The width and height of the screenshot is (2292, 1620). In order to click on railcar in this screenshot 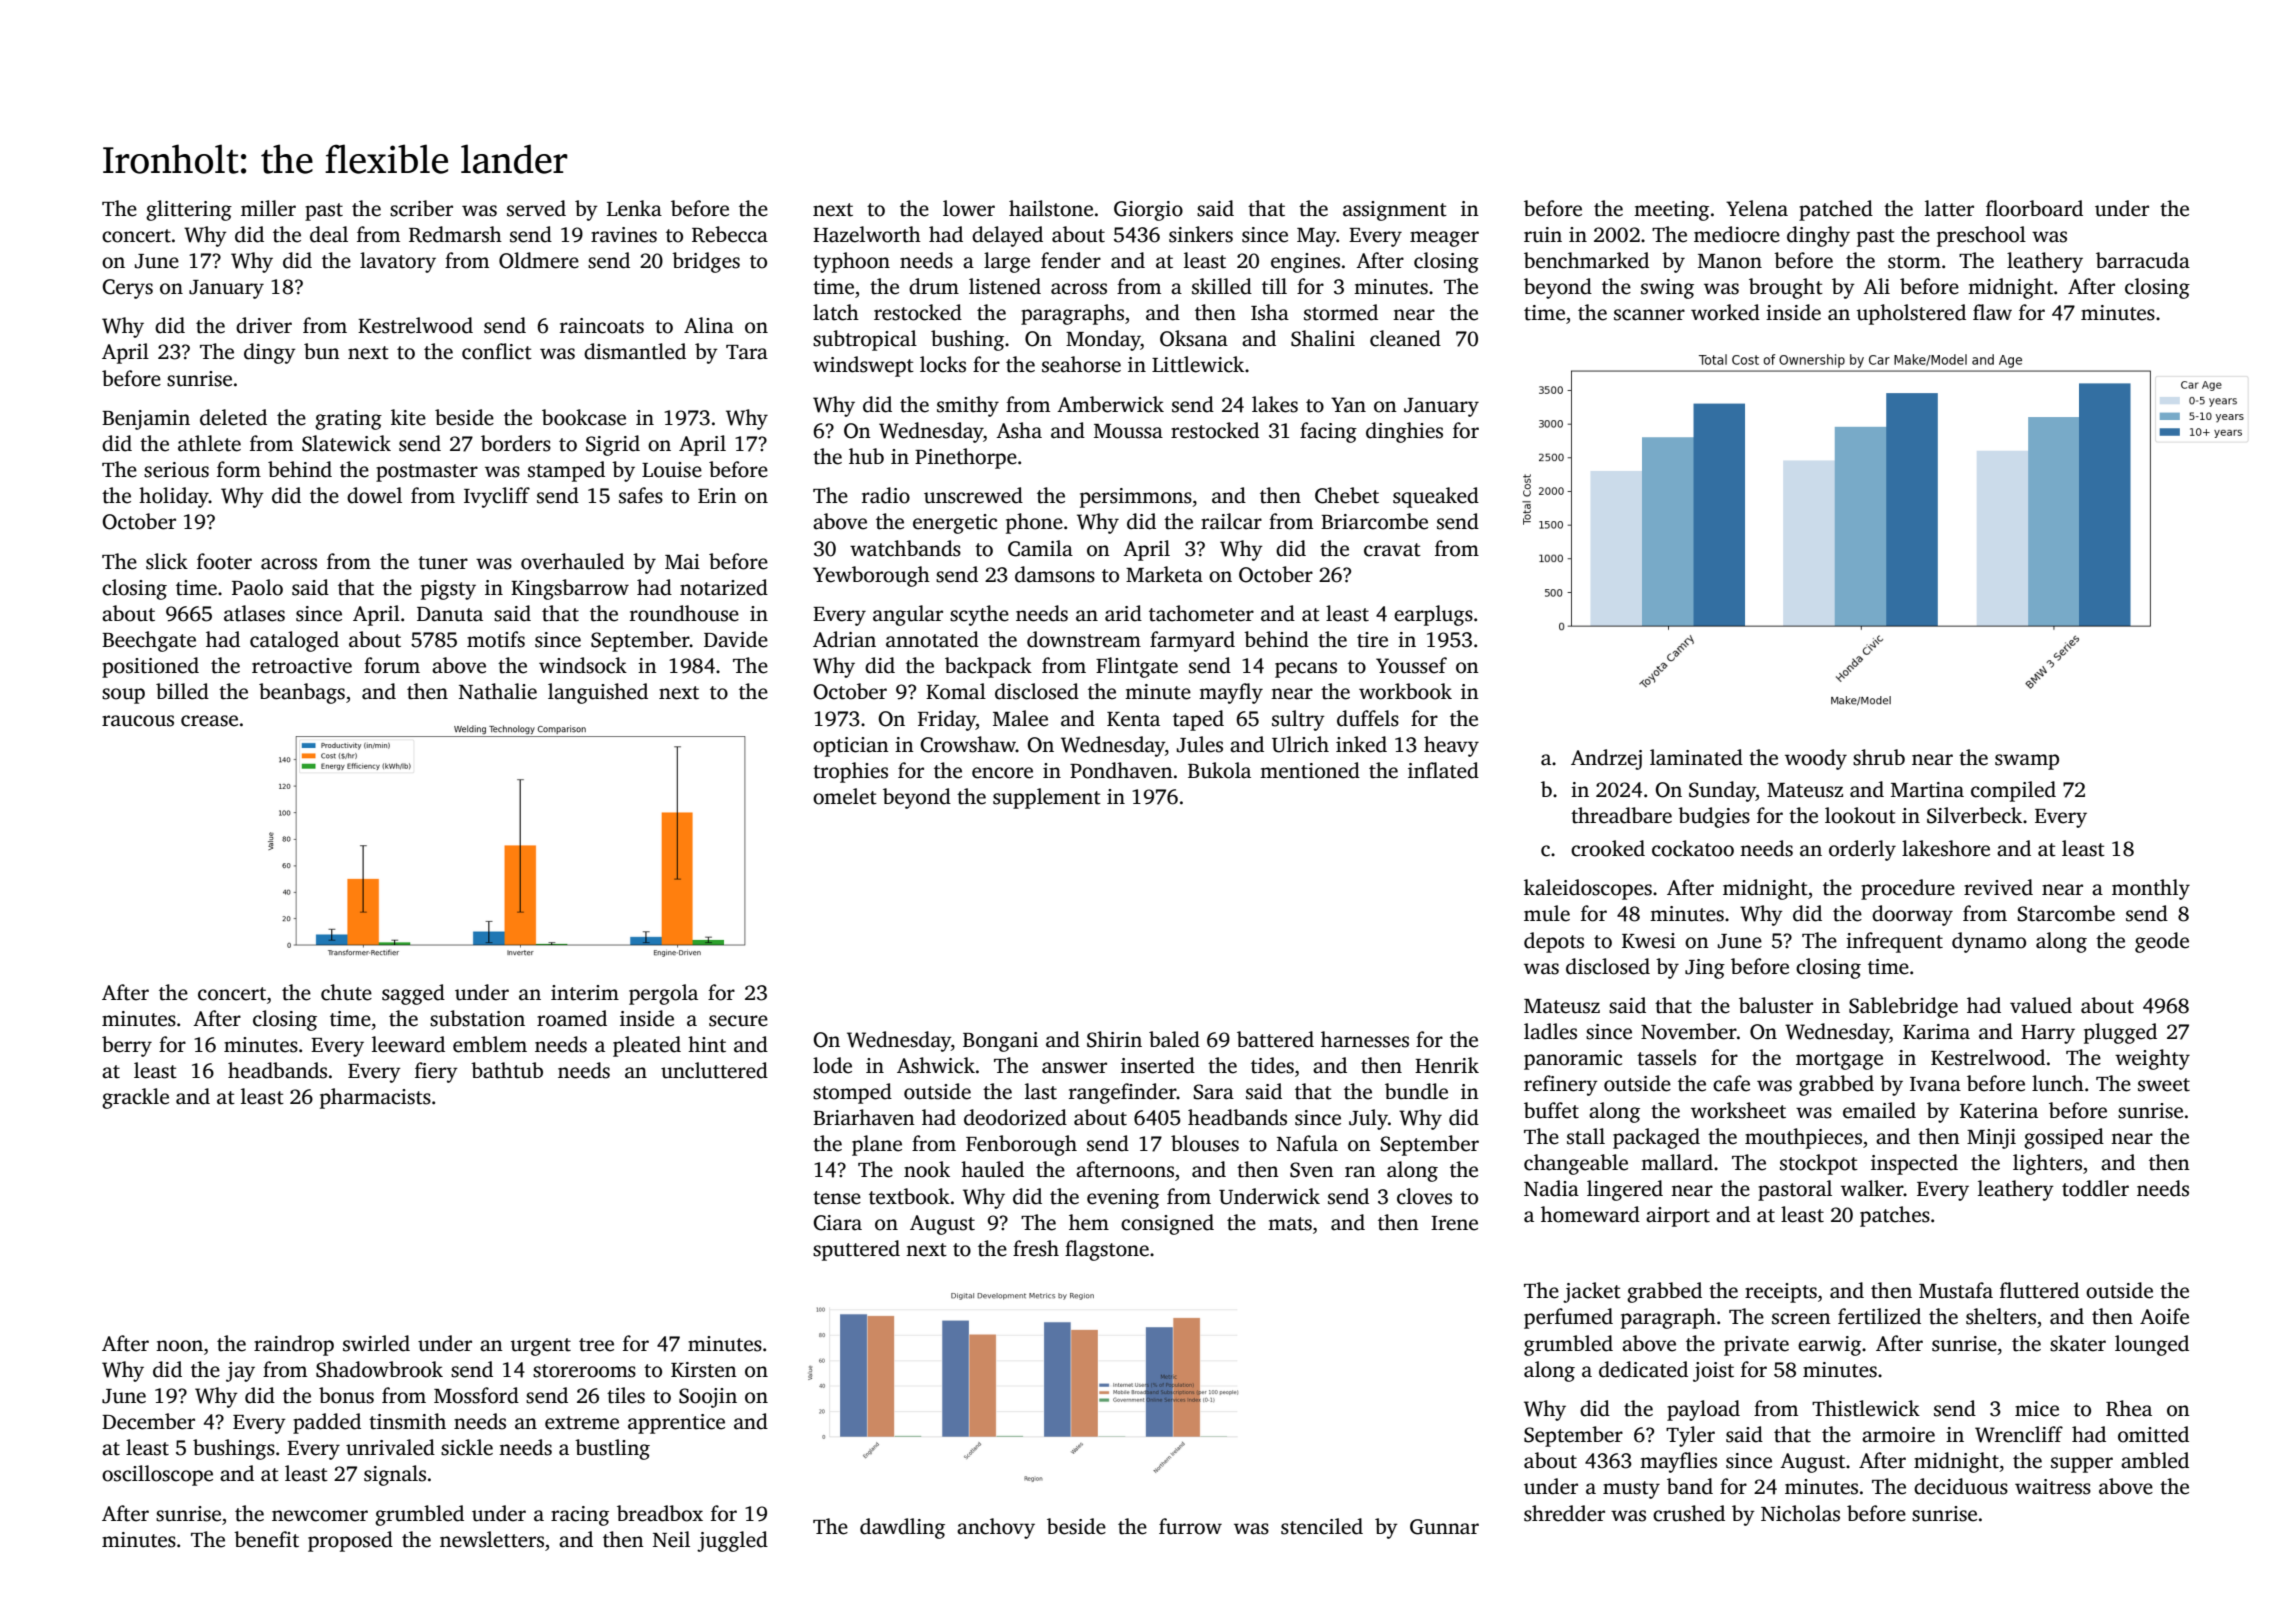, I will do `click(1231, 521)`.
